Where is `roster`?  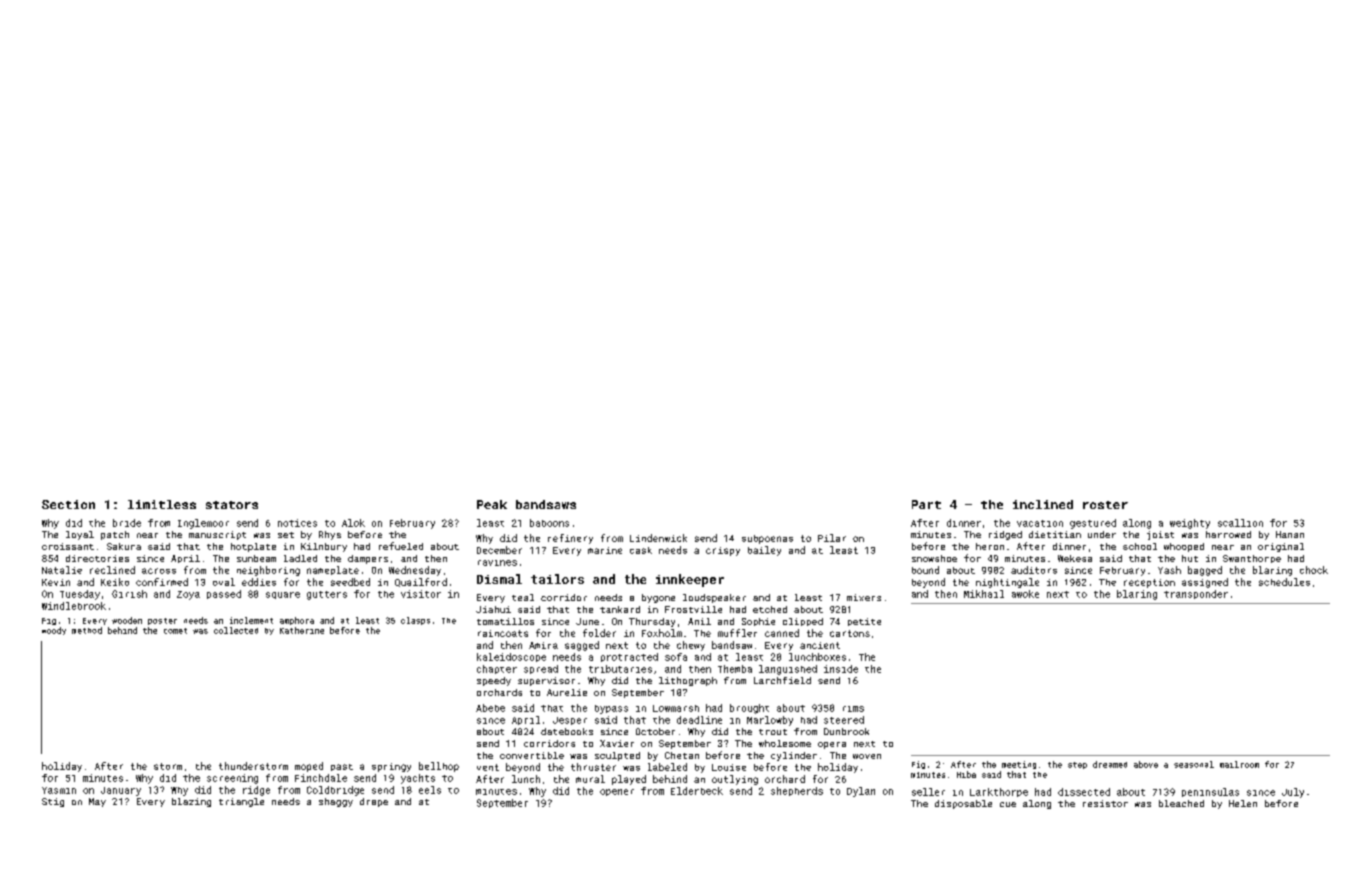
roster is located at coordinates (1105, 505).
